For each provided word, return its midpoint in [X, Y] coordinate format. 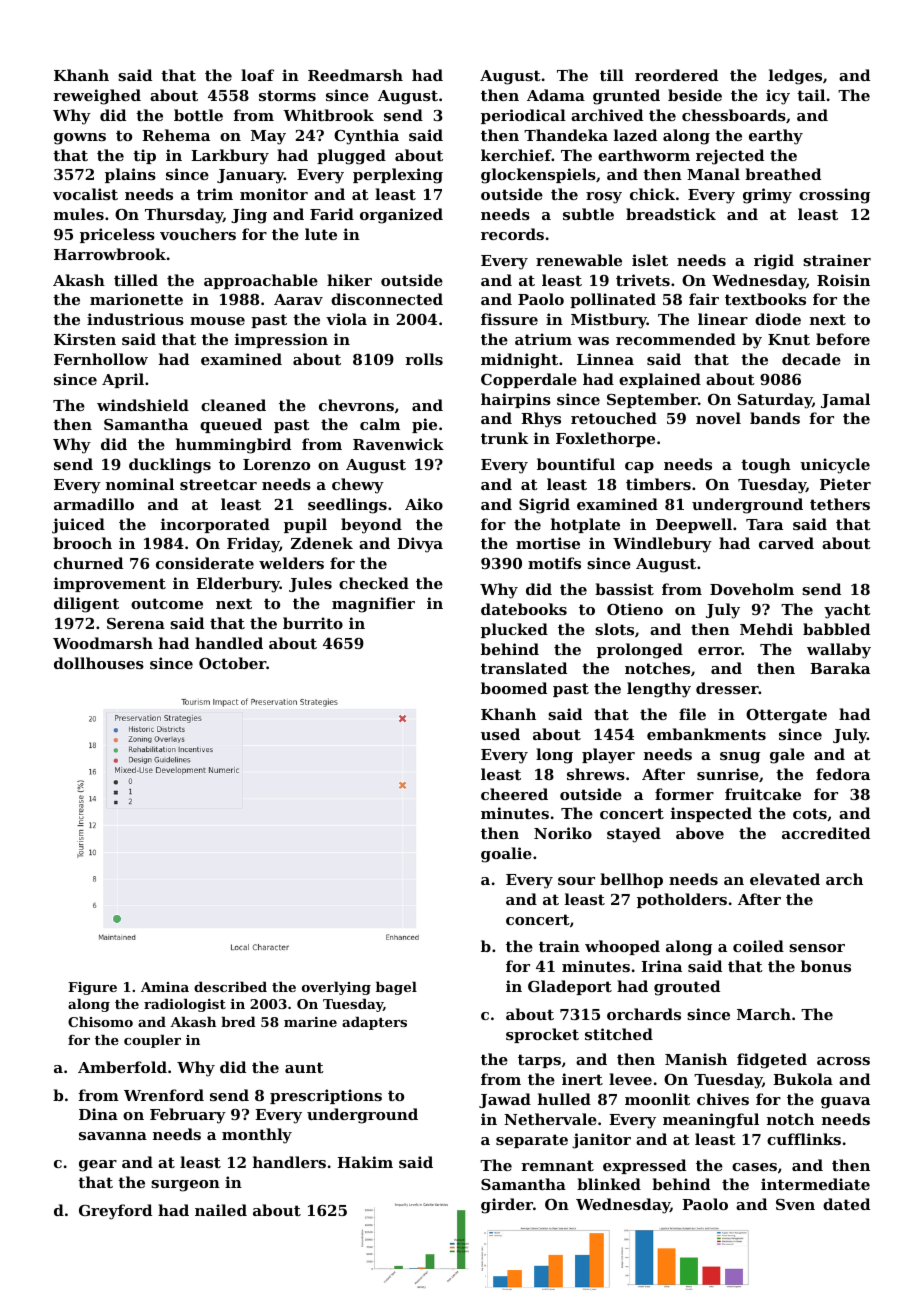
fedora [843, 774]
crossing [834, 196]
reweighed [97, 97]
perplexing [398, 176]
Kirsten [85, 339]
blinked [609, 1184]
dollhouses [99, 663]
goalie [506, 855]
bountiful [576, 464]
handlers [289, 1162]
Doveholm [752, 589]
